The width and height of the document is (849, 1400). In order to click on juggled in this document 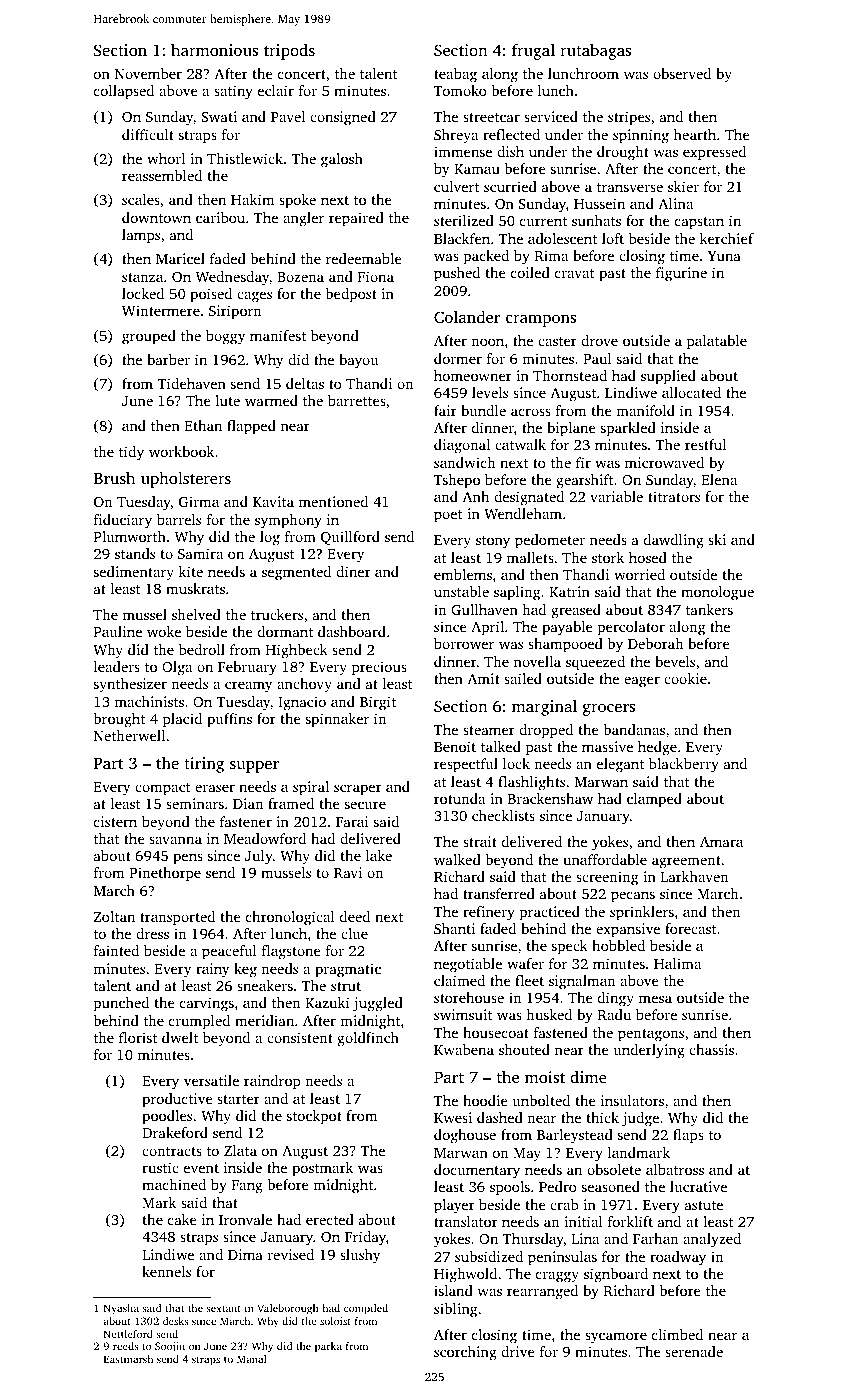, I will do `click(378, 1004)`.
